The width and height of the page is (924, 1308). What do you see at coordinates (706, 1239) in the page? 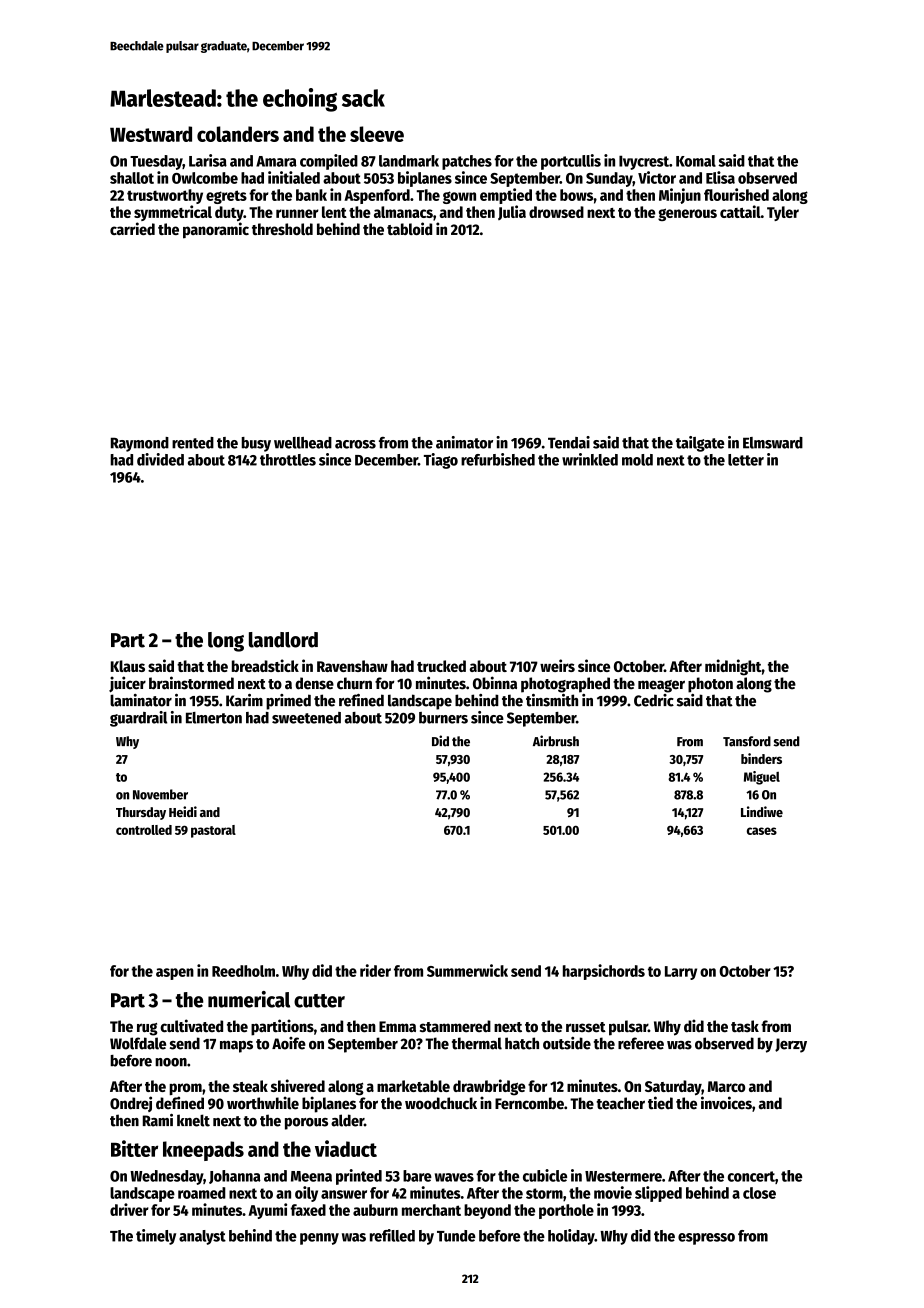
I see `espresso` at bounding box center [706, 1239].
